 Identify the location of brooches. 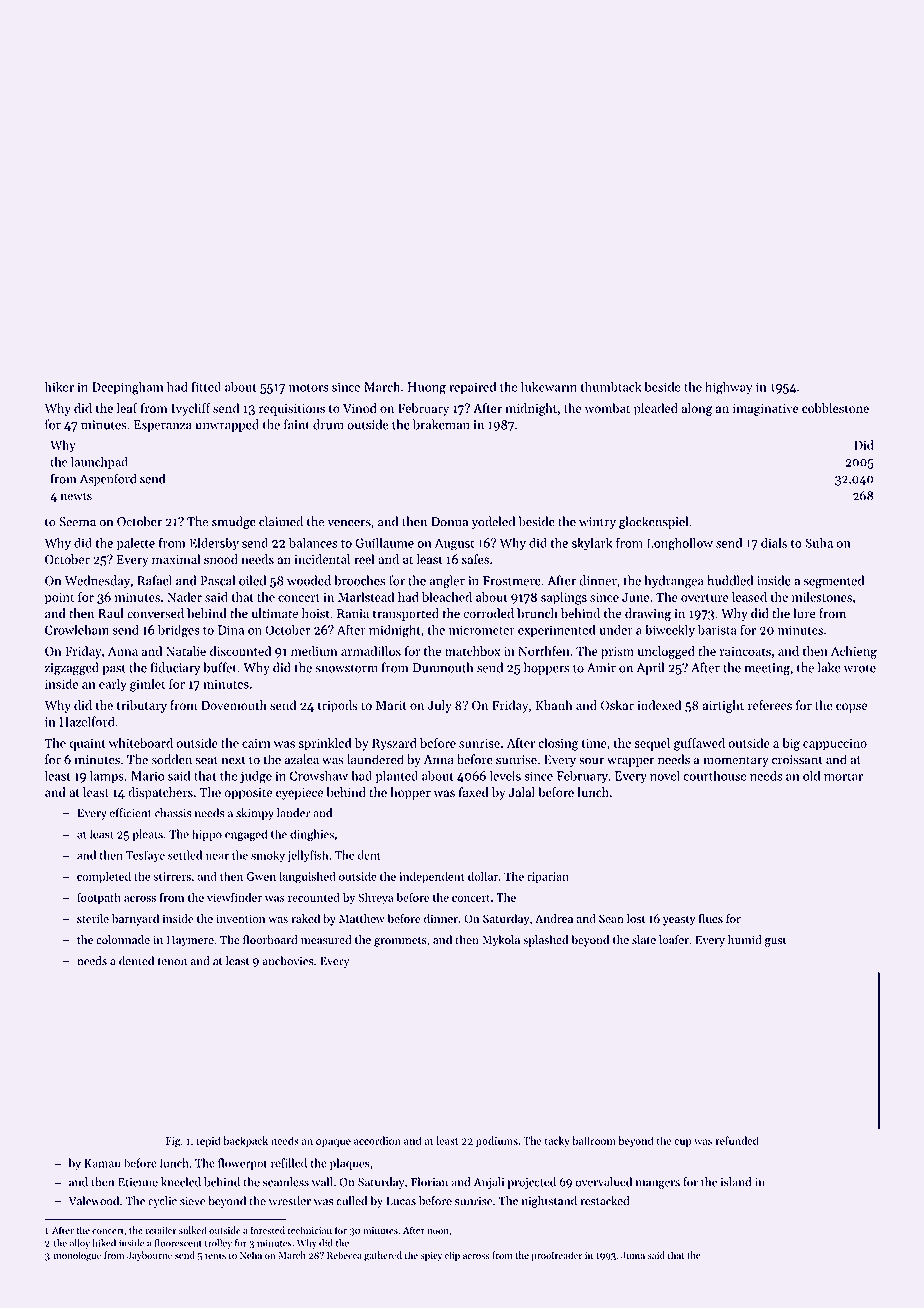
(359, 580).
